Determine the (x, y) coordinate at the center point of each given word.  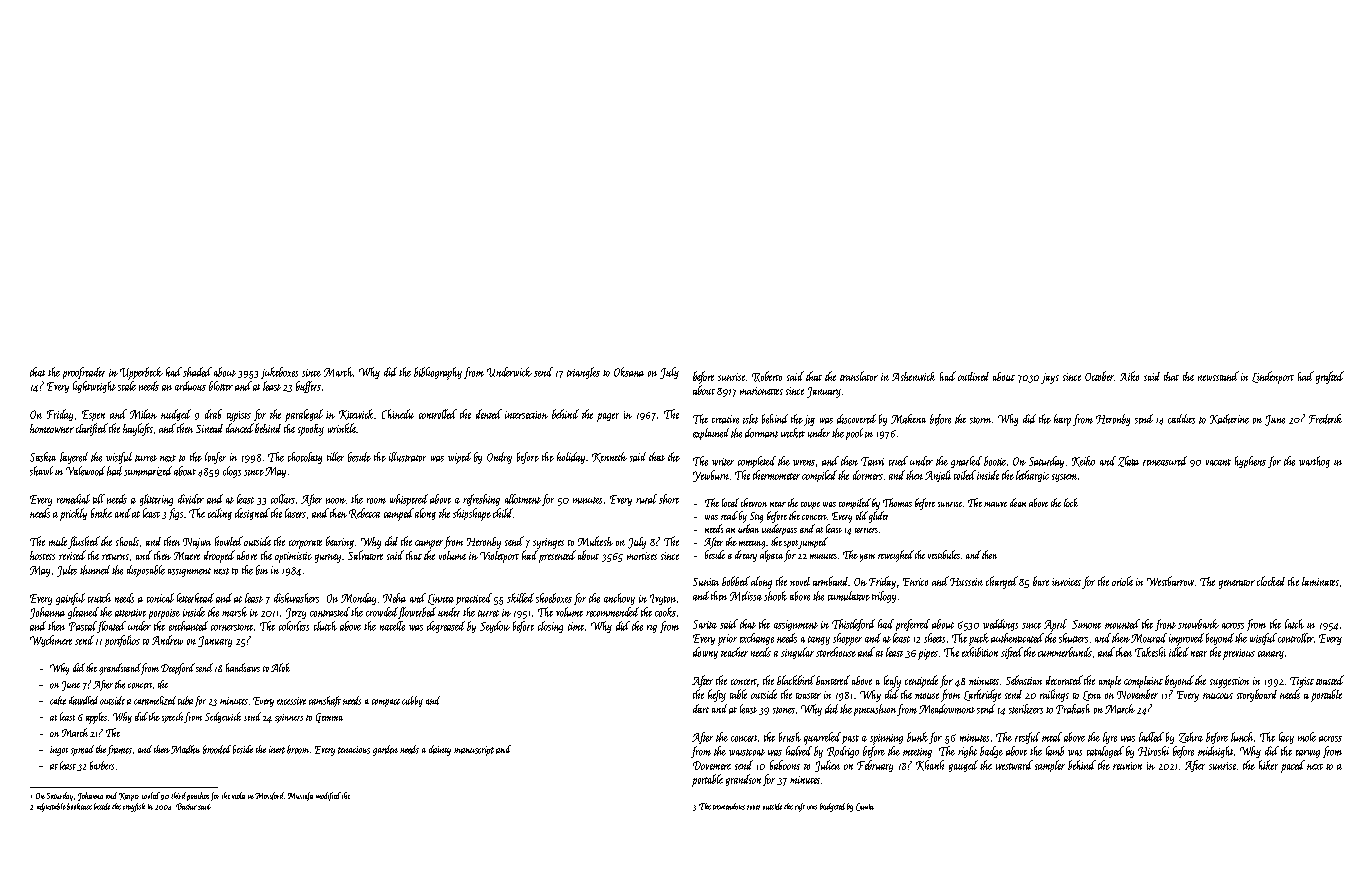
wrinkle (342, 428)
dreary (746, 556)
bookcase (79, 806)
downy (705, 653)
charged (1002, 582)
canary (1271, 655)
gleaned (83, 613)
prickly (73, 514)
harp (1062, 420)
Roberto (767, 376)
